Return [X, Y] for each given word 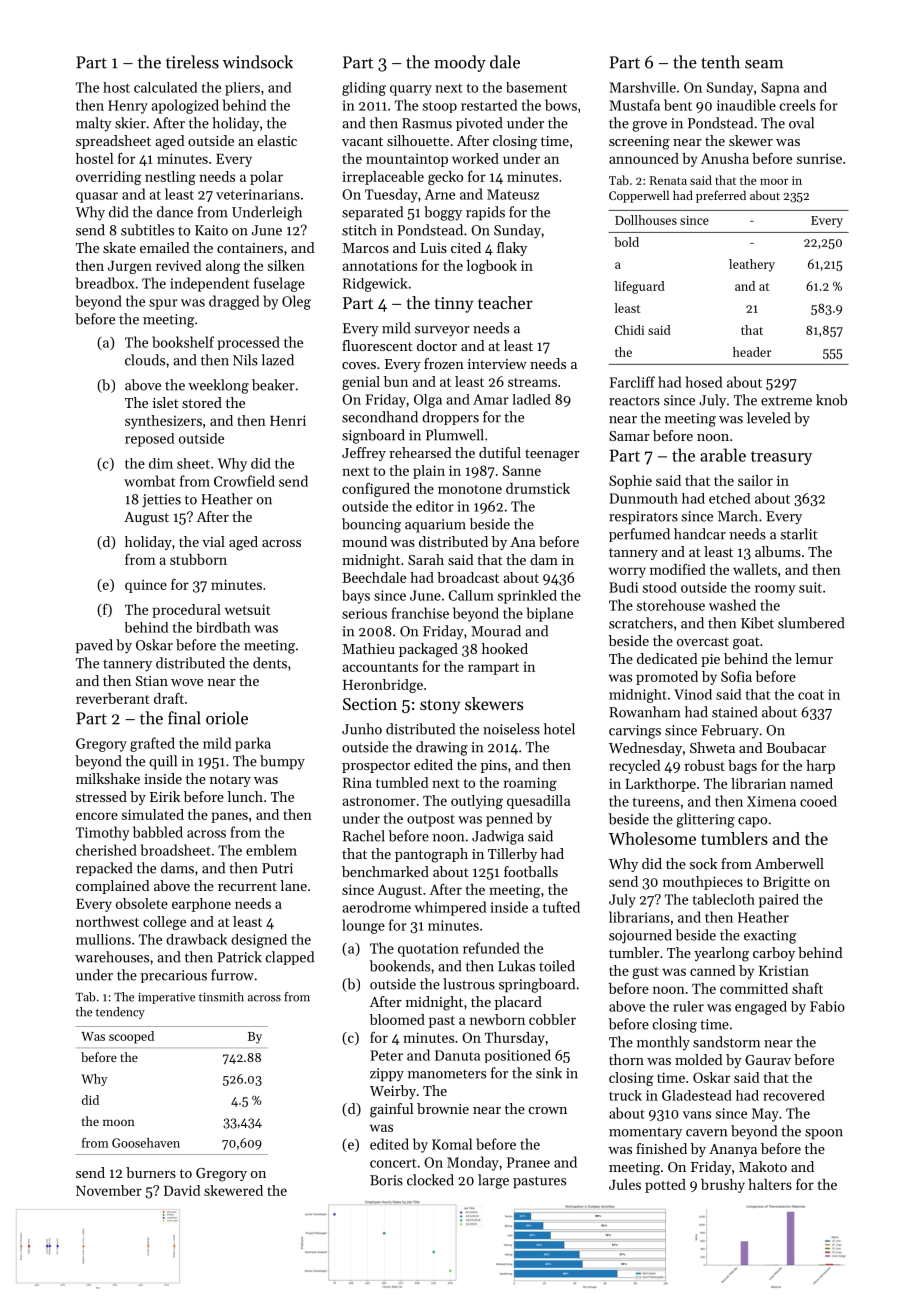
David [182, 1190]
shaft [807, 988]
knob [831, 400]
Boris [386, 1180]
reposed [149, 440]
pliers [242, 89]
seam [764, 64]
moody [460, 63]
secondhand [380, 417]
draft [169, 698]
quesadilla [538, 802]
